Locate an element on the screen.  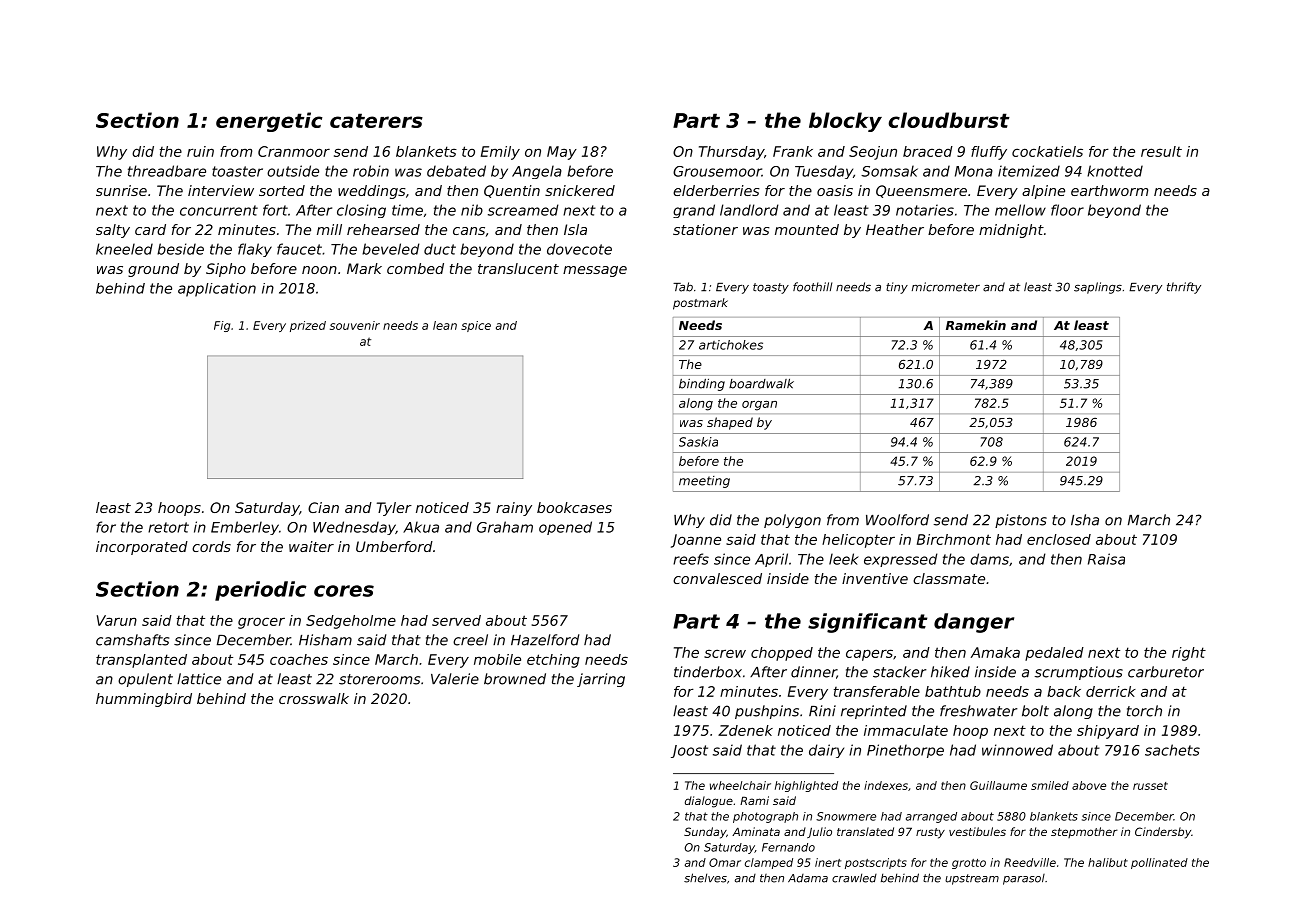
retort is located at coordinates (168, 527).
